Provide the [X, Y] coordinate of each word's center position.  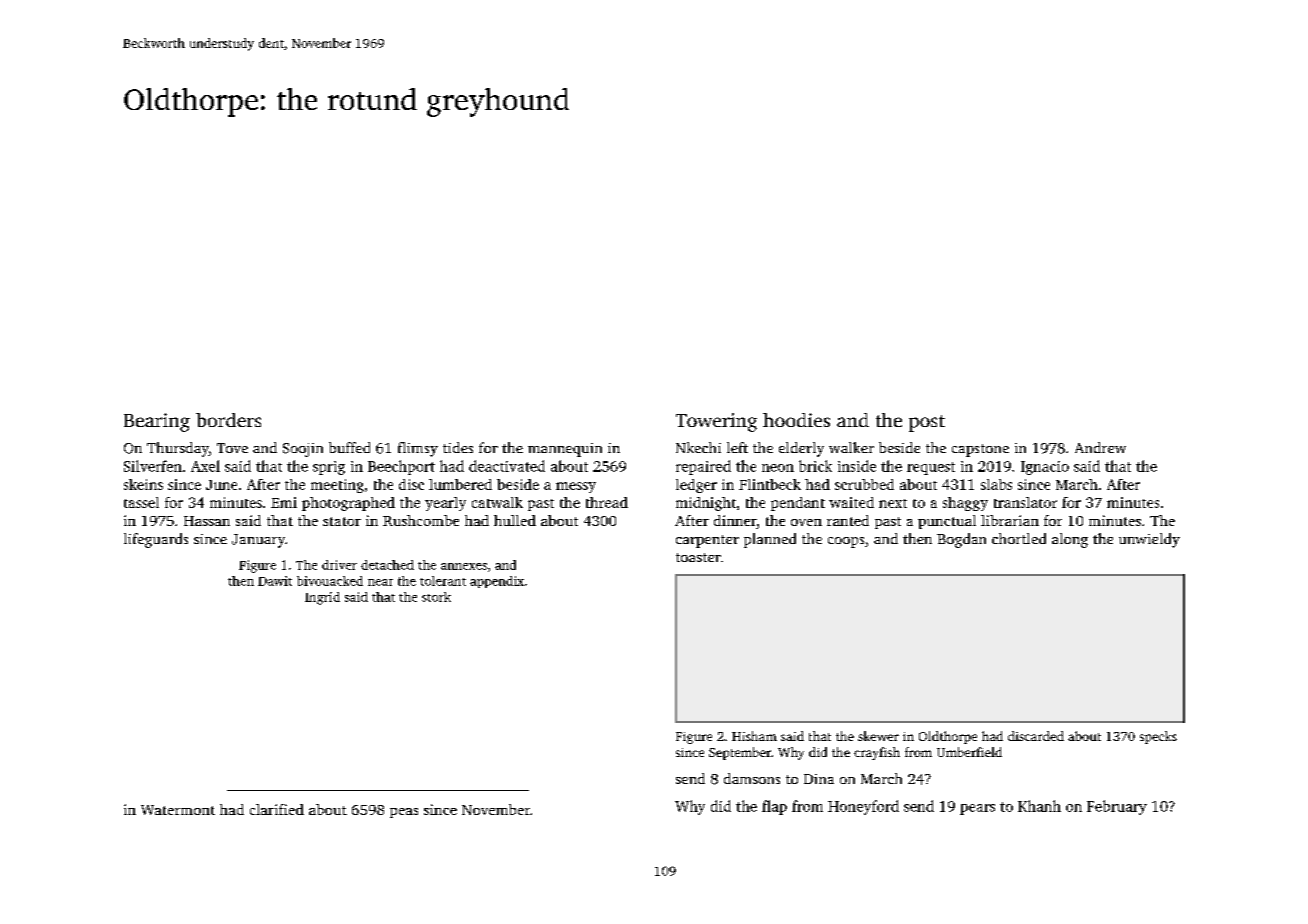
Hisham [754, 736]
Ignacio [1045, 468]
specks [1158, 737]
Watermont [178, 810]
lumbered [460, 484]
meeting [337, 486]
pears [977, 809]
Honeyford [863, 807]
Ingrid [322, 598]
